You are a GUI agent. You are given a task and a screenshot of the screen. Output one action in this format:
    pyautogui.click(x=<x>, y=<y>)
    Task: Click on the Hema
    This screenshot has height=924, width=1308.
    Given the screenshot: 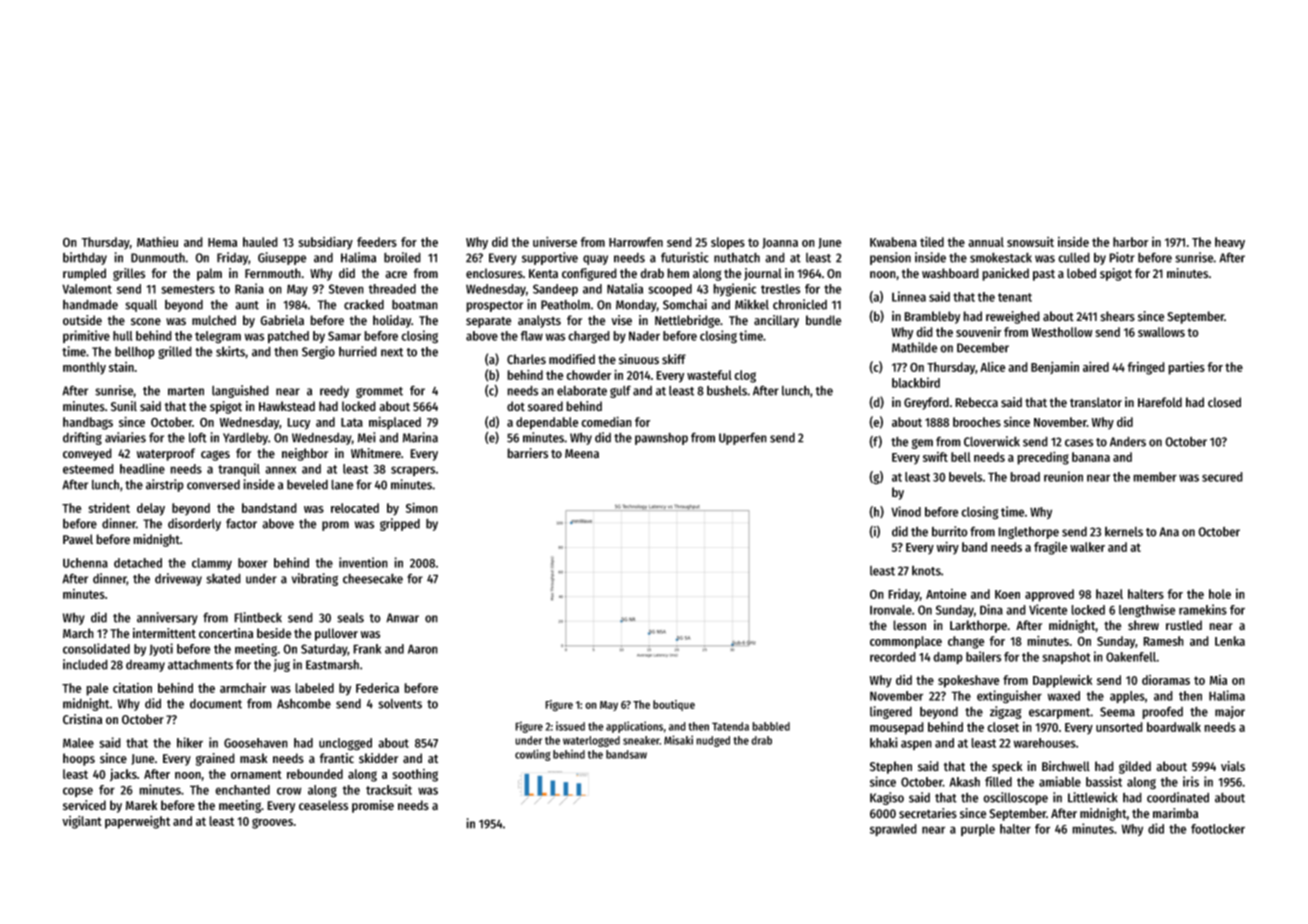 What is the action you would take?
    pyautogui.click(x=222, y=242)
